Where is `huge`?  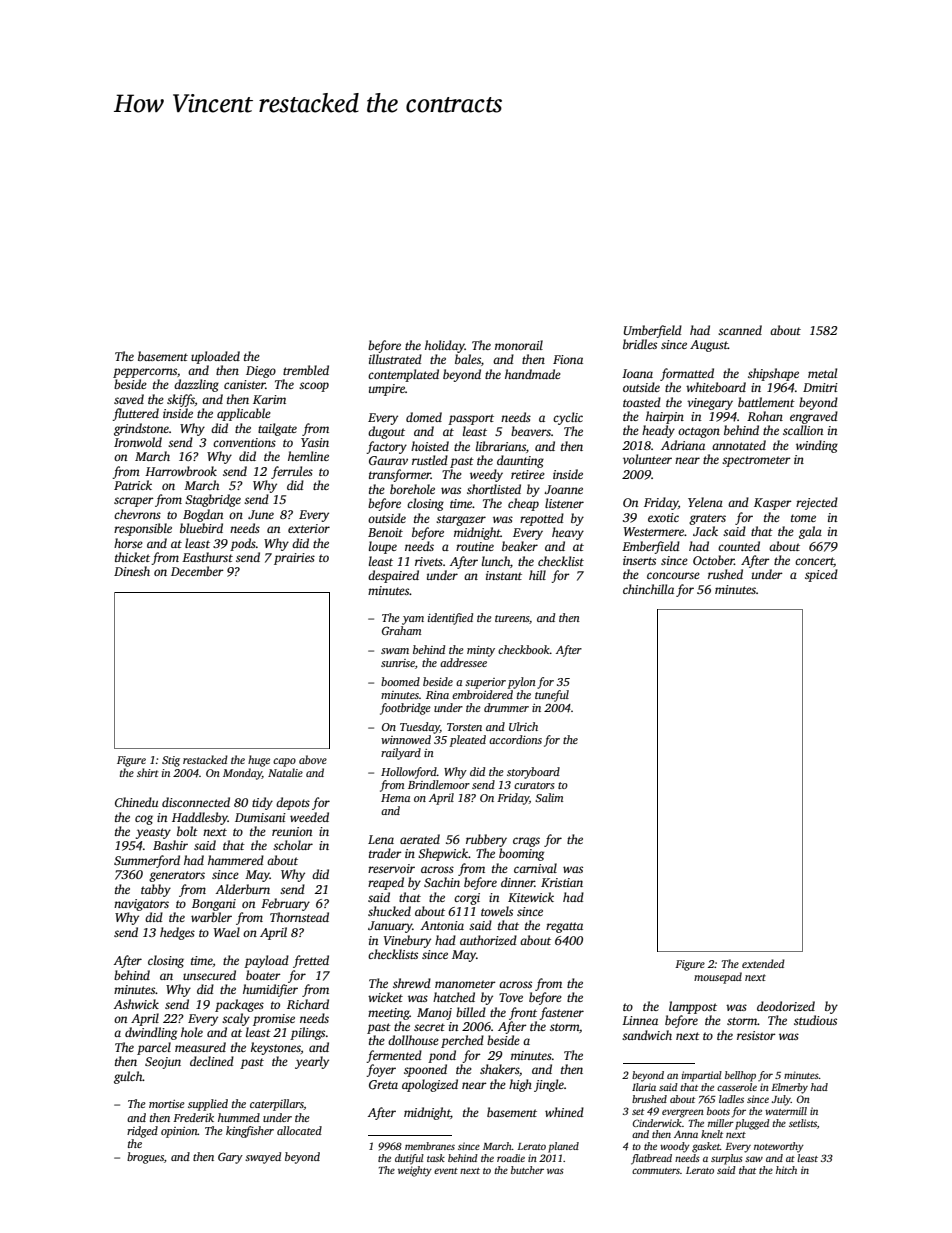
huge is located at coordinates (259, 761).
